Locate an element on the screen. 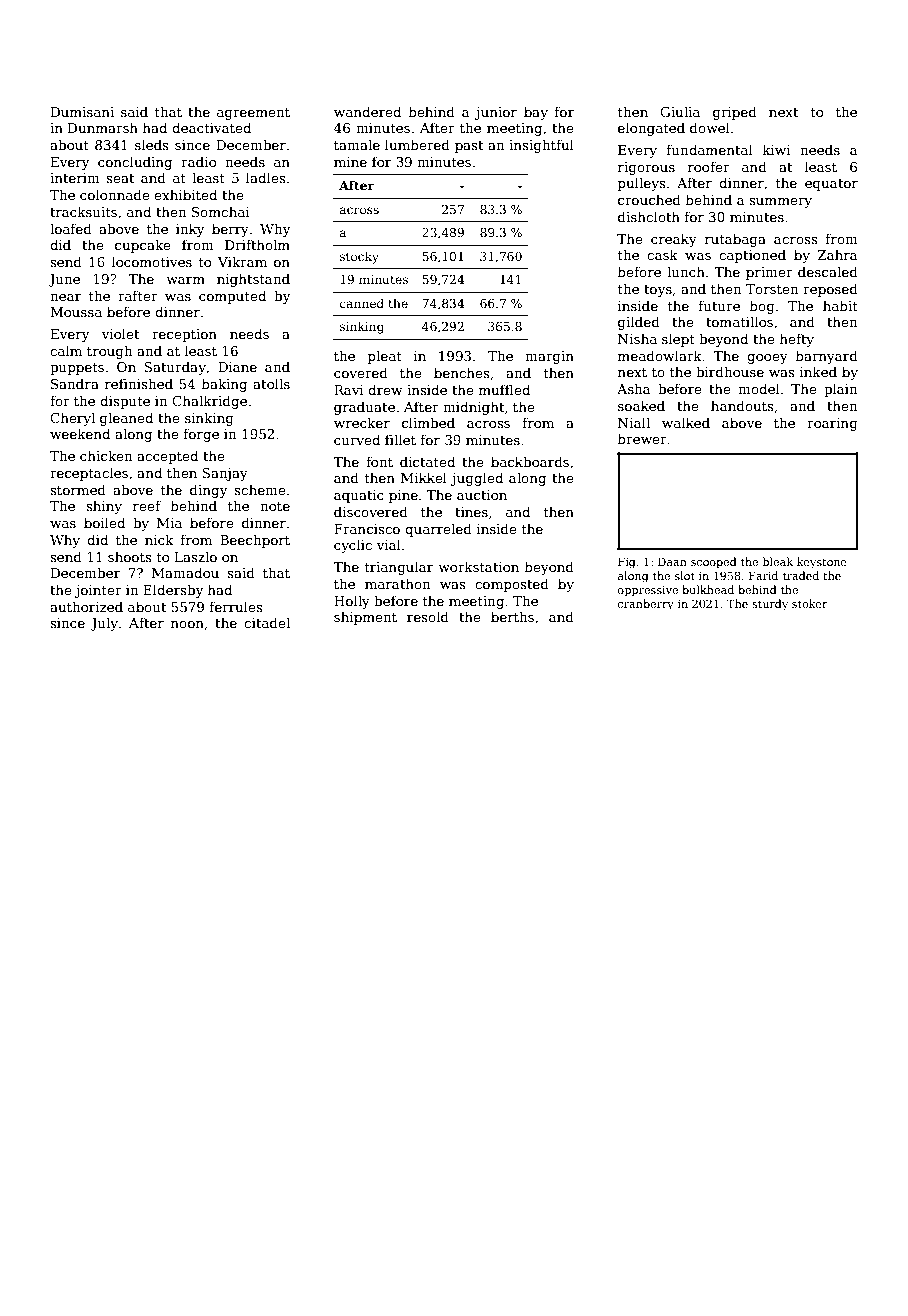 This screenshot has width=908, height=1316. midnight is located at coordinates (473, 408).
